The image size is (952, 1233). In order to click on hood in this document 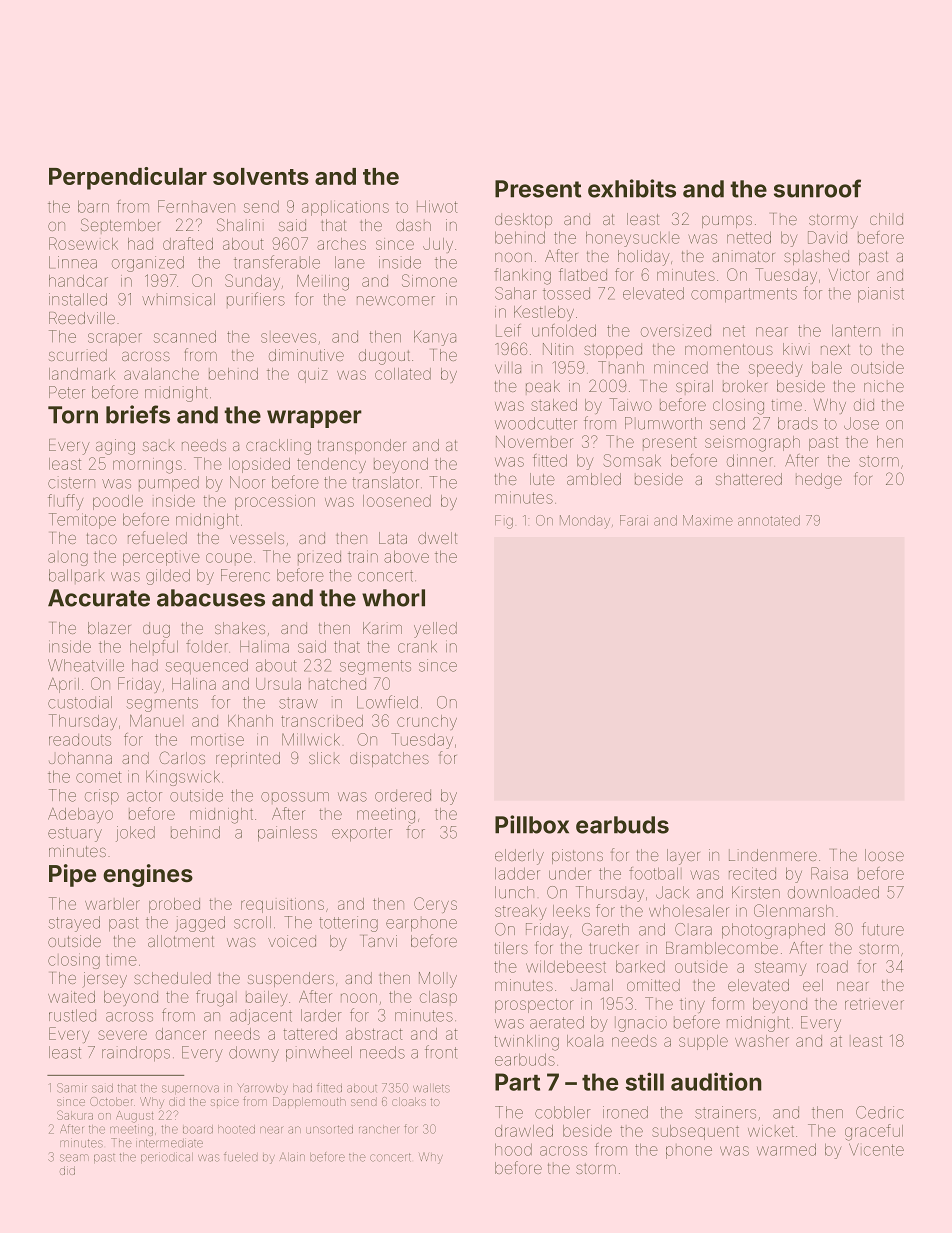, I will do `click(513, 1149)`.
